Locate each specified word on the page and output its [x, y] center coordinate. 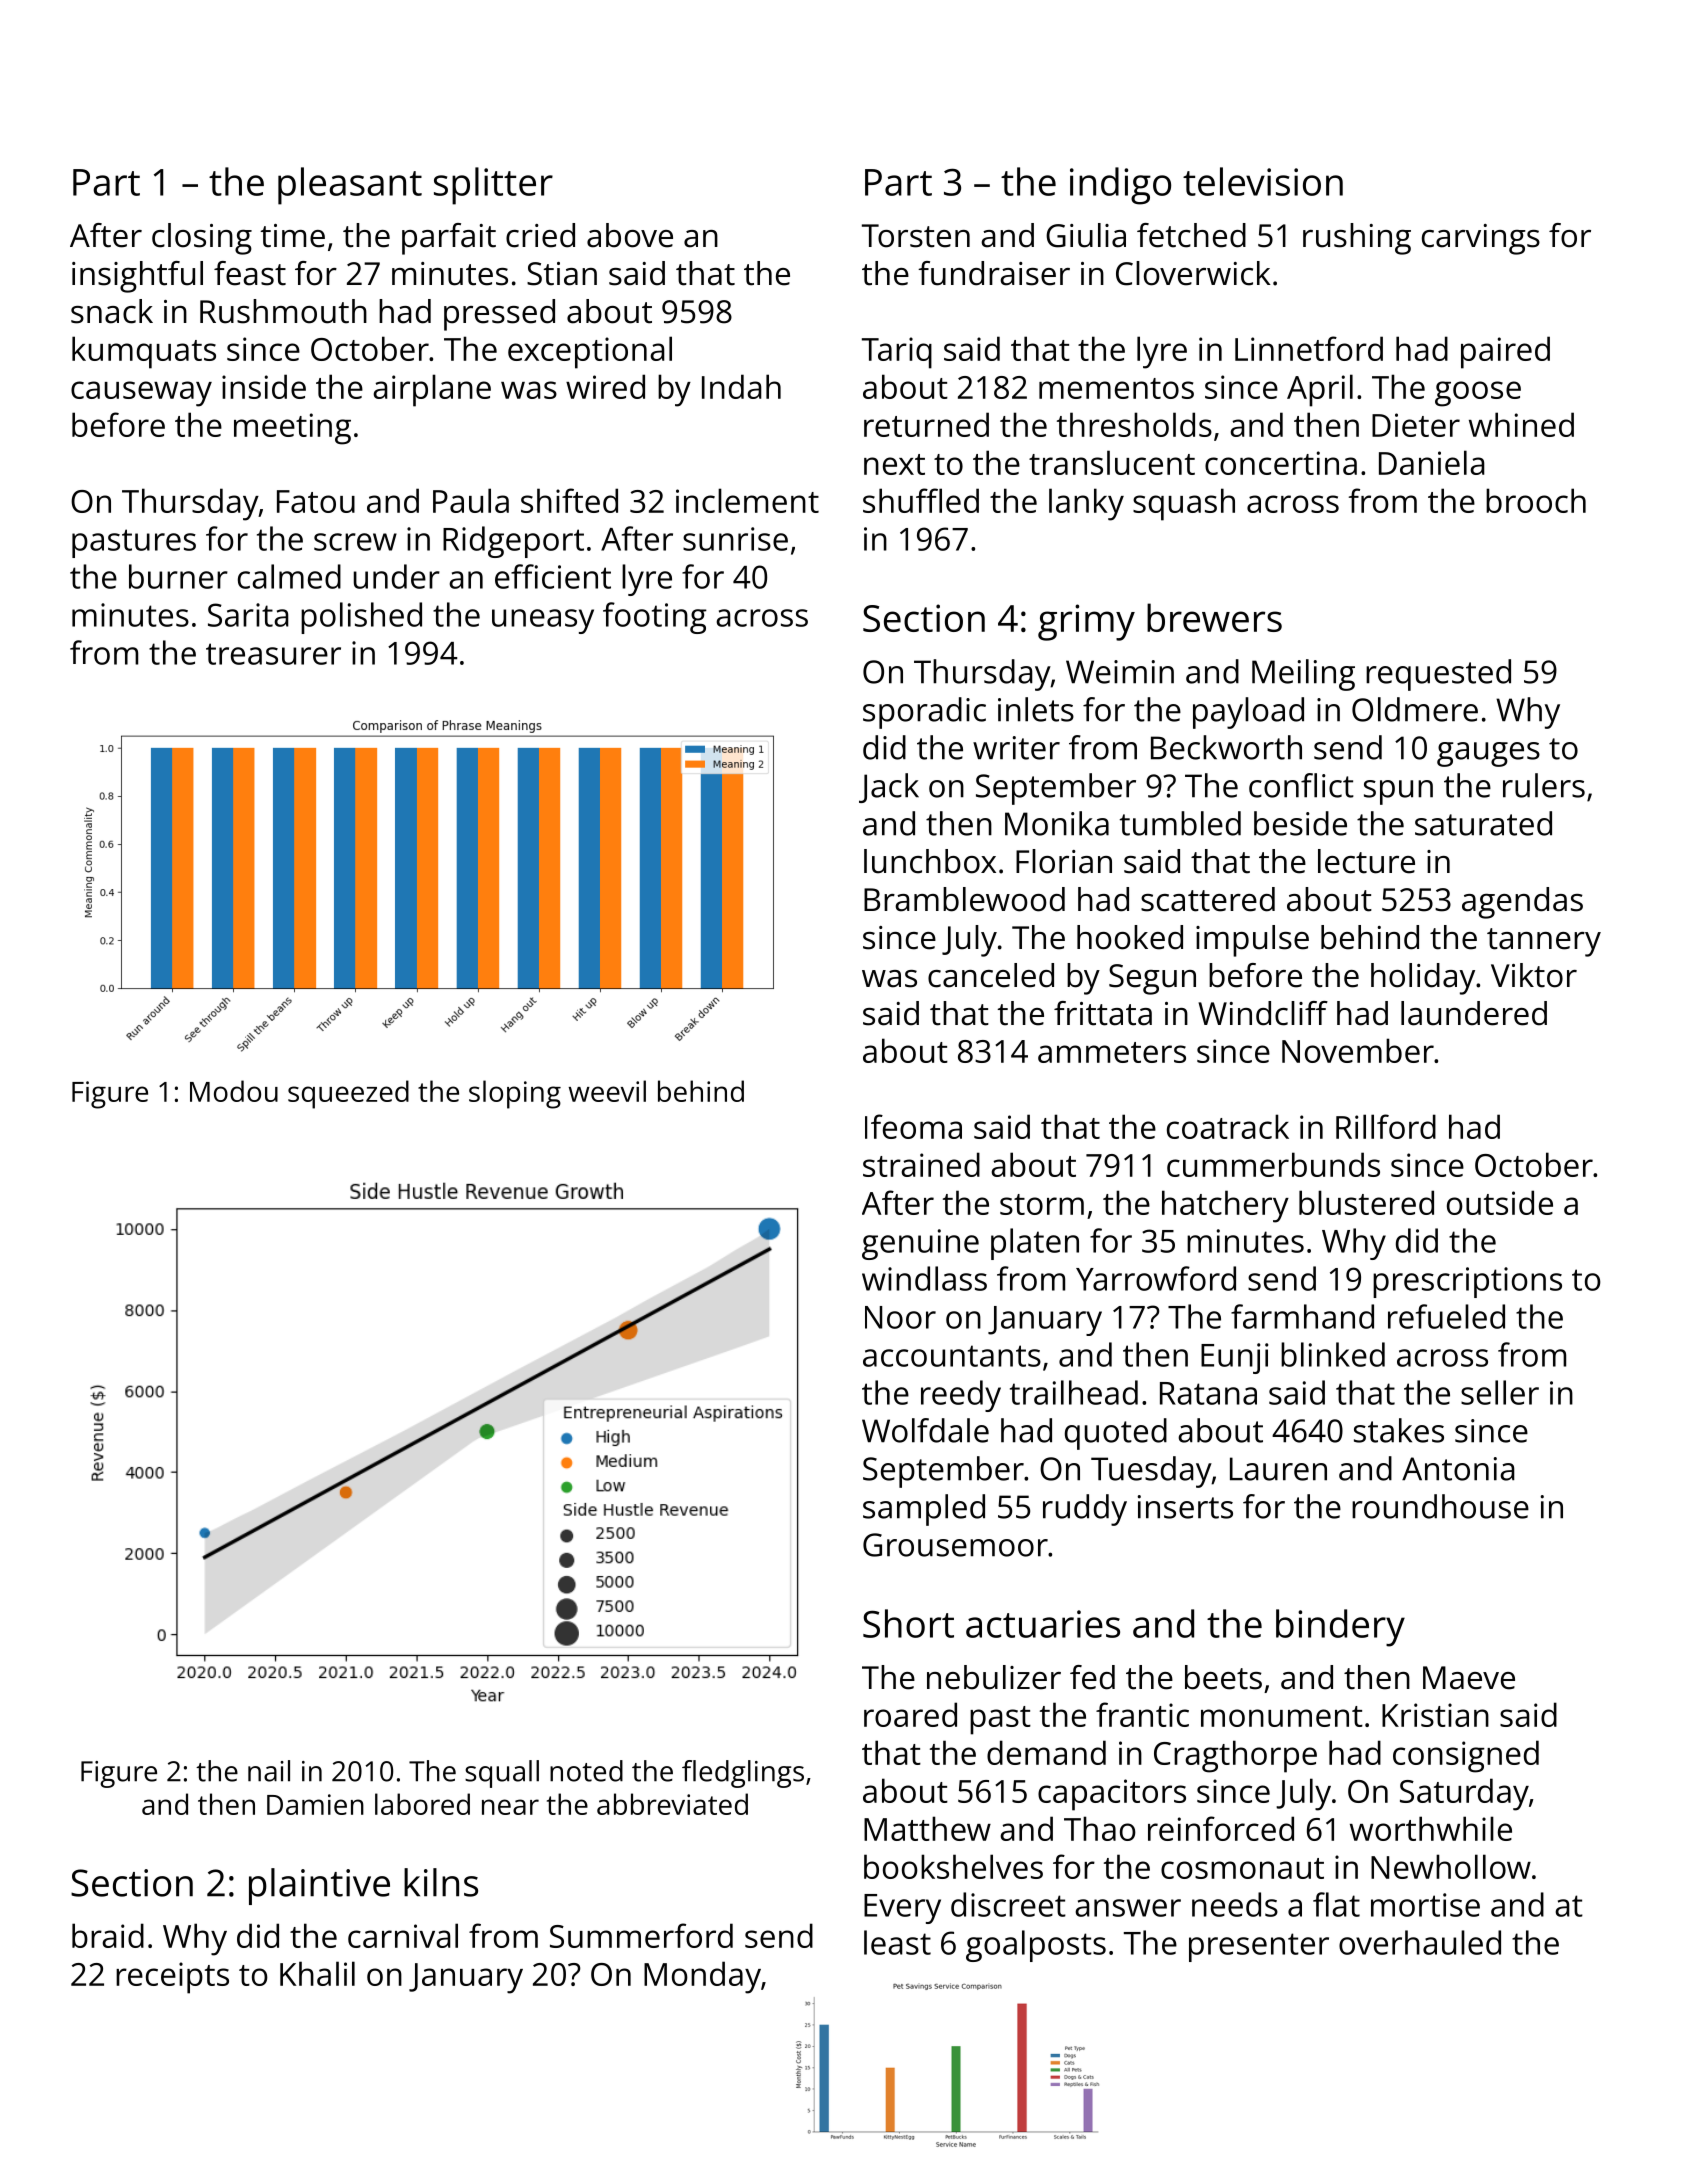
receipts [172, 1978]
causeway [141, 394]
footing [655, 618]
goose [1478, 394]
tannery [1544, 942]
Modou [234, 1091]
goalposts [1036, 1946]
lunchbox [930, 861]
